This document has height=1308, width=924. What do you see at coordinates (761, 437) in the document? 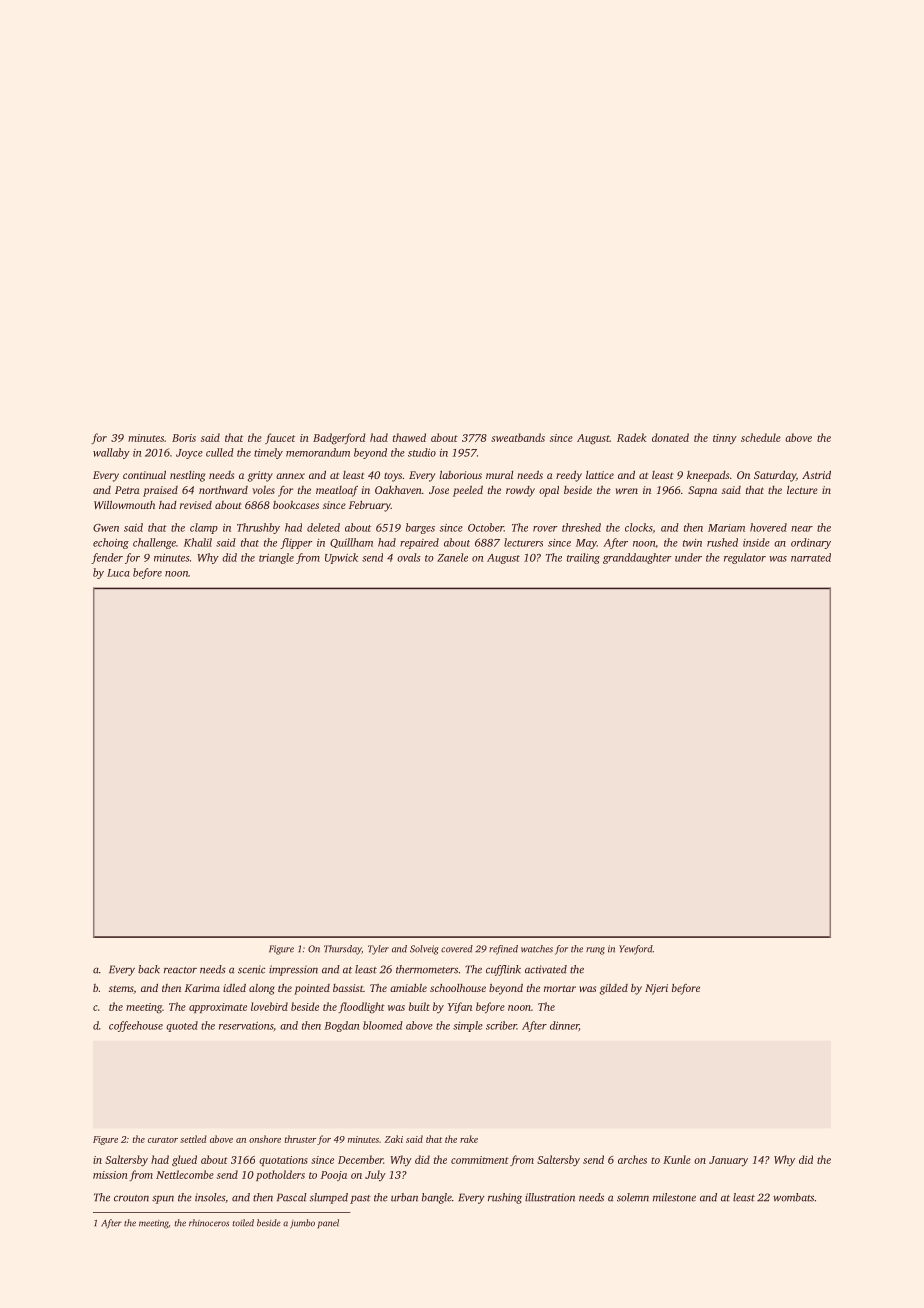
I see `schedule` at bounding box center [761, 437].
